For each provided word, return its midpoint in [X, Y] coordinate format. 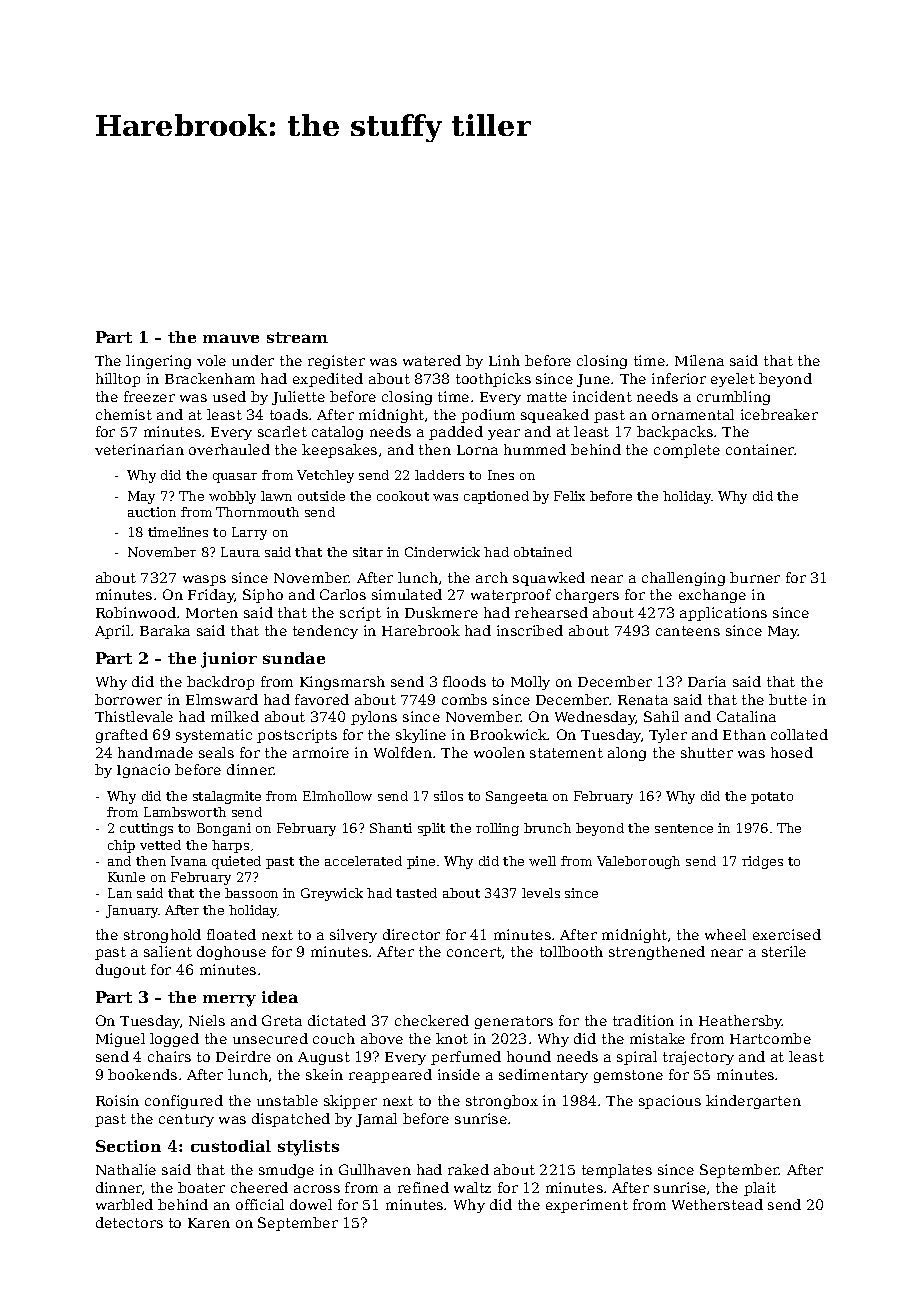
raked [468, 1169]
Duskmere [441, 612]
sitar [368, 552]
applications [723, 614]
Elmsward [222, 699]
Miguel [120, 1040]
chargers [587, 596]
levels [541, 893]
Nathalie [126, 1169]
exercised [787, 934]
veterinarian [139, 449]
